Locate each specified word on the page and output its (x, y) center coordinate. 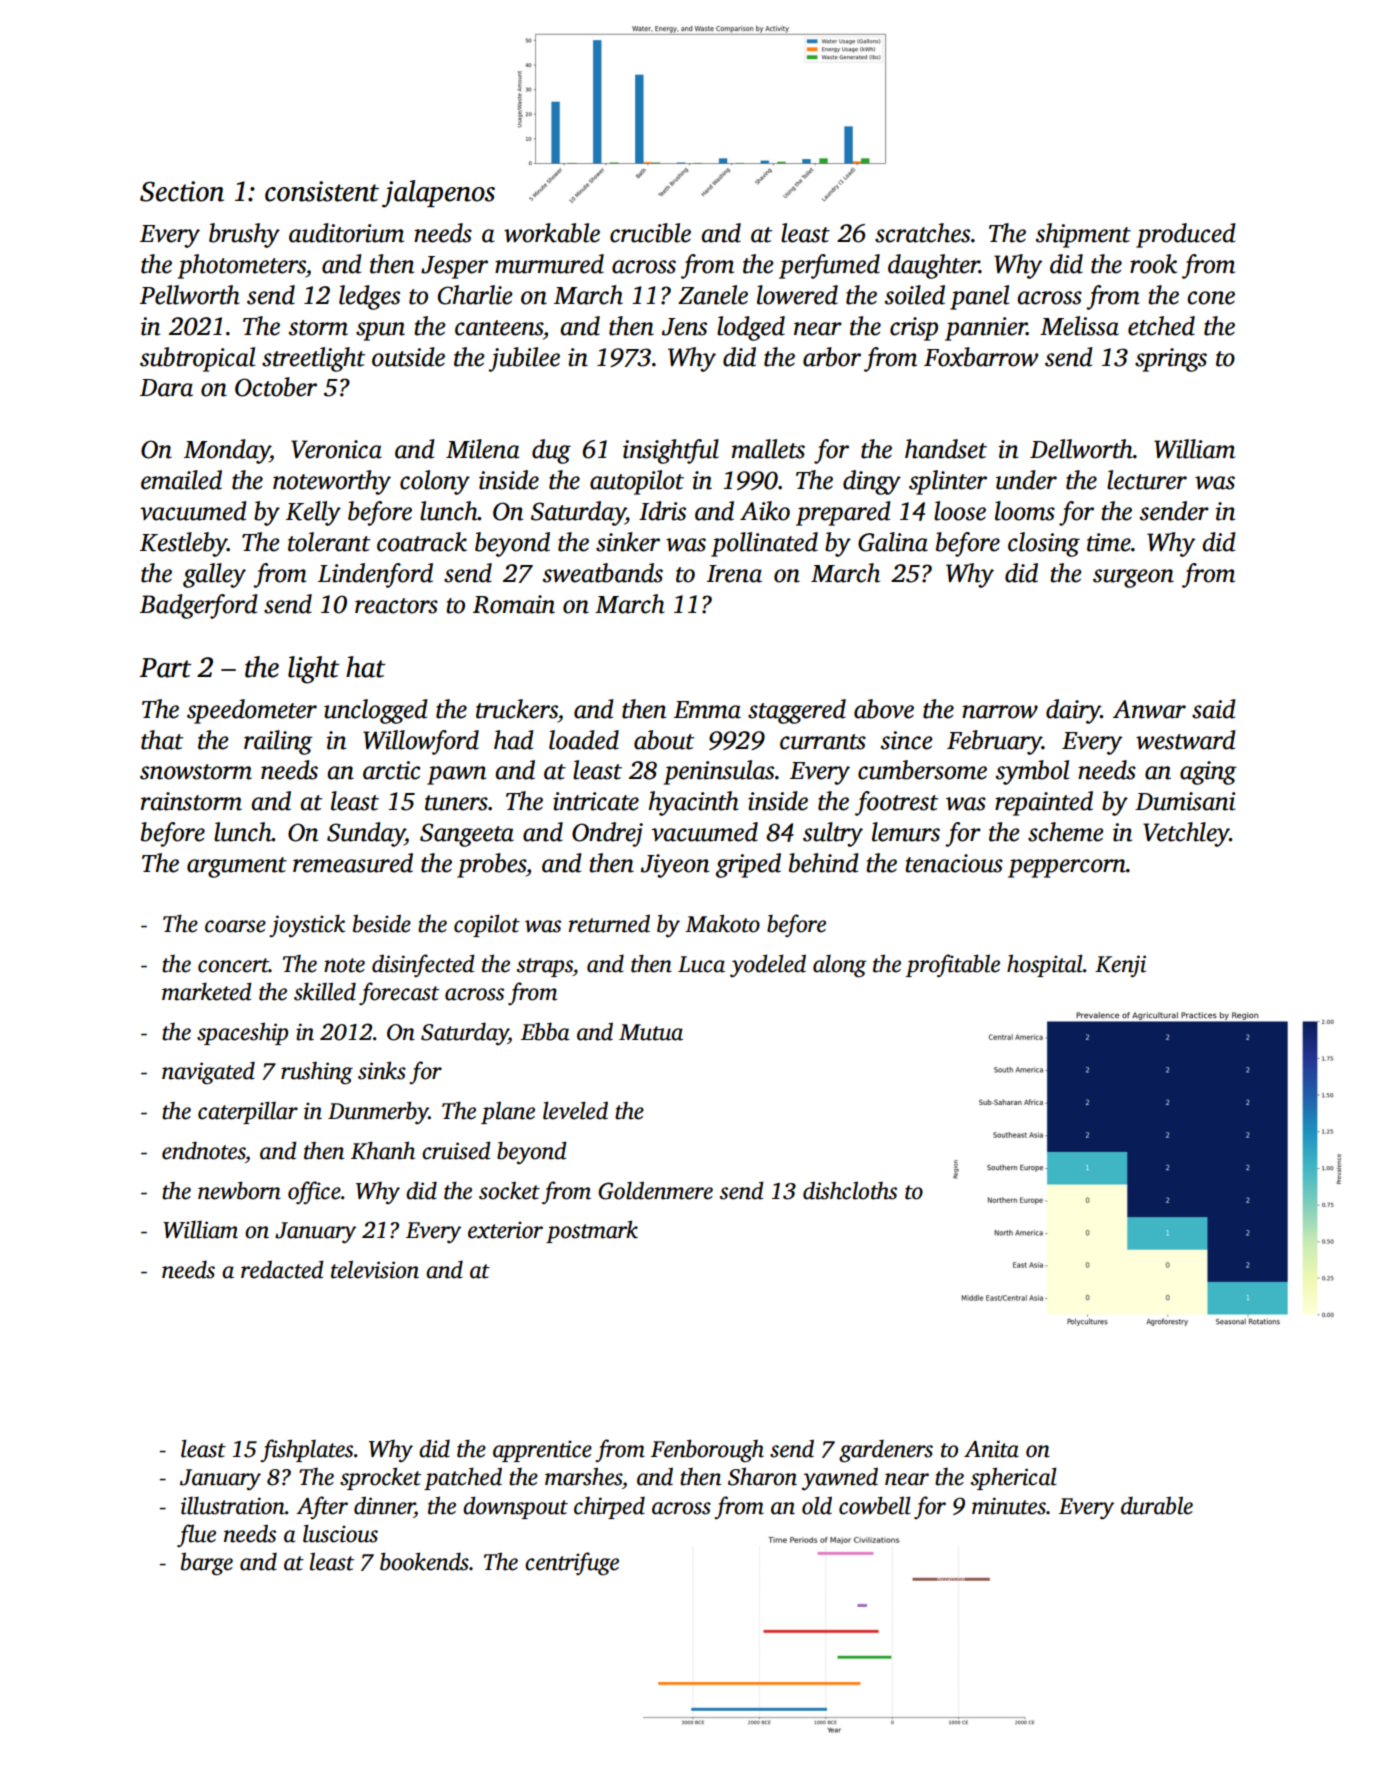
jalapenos (438, 194)
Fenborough (707, 1451)
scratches (922, 233)
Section (182, 191)
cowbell (875, 1505)
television (375, 1269)
